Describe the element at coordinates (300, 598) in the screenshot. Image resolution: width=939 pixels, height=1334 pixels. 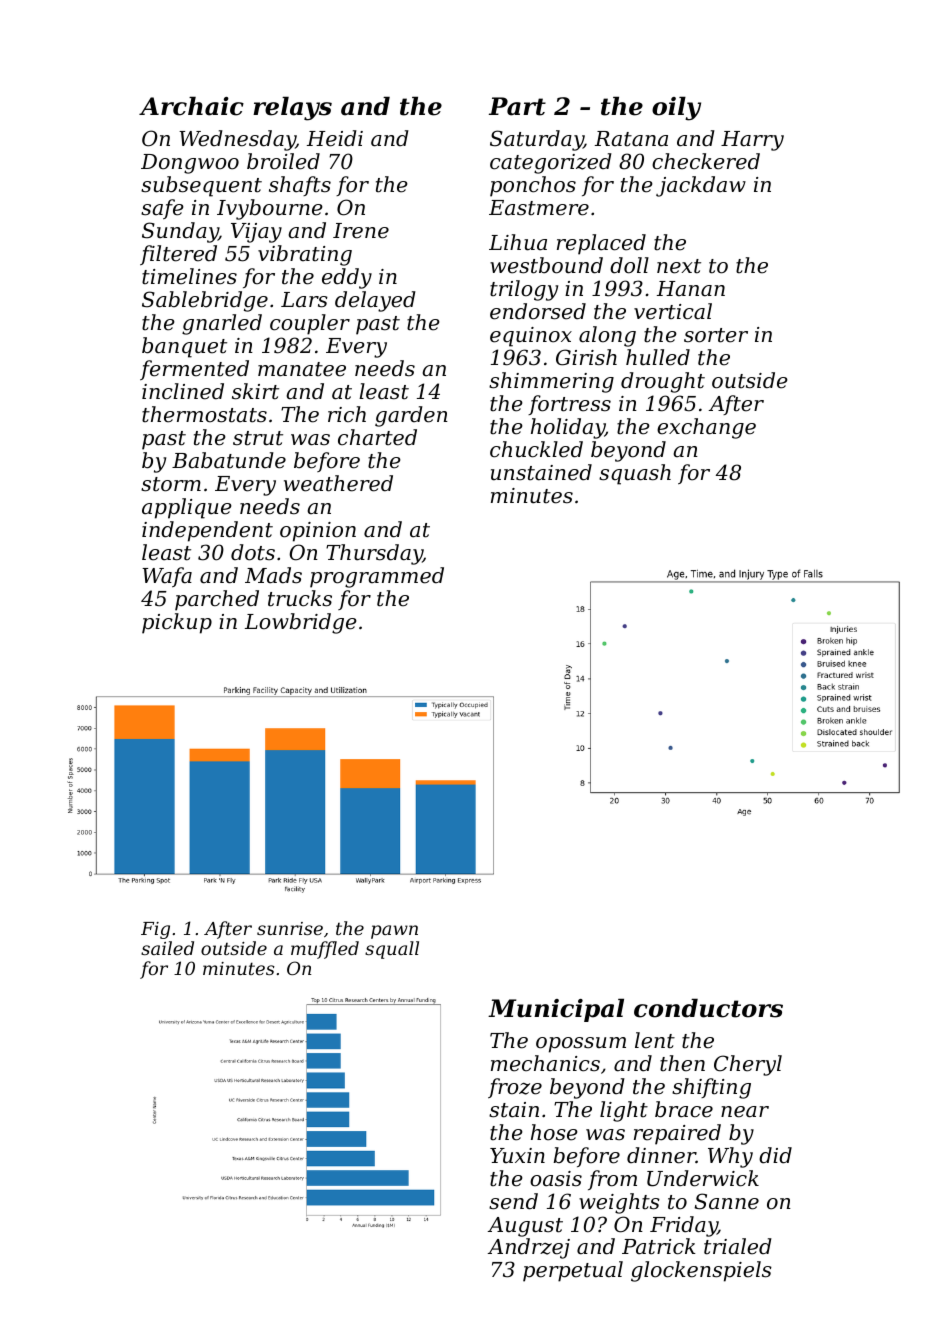
I see `trucks` at that location.
